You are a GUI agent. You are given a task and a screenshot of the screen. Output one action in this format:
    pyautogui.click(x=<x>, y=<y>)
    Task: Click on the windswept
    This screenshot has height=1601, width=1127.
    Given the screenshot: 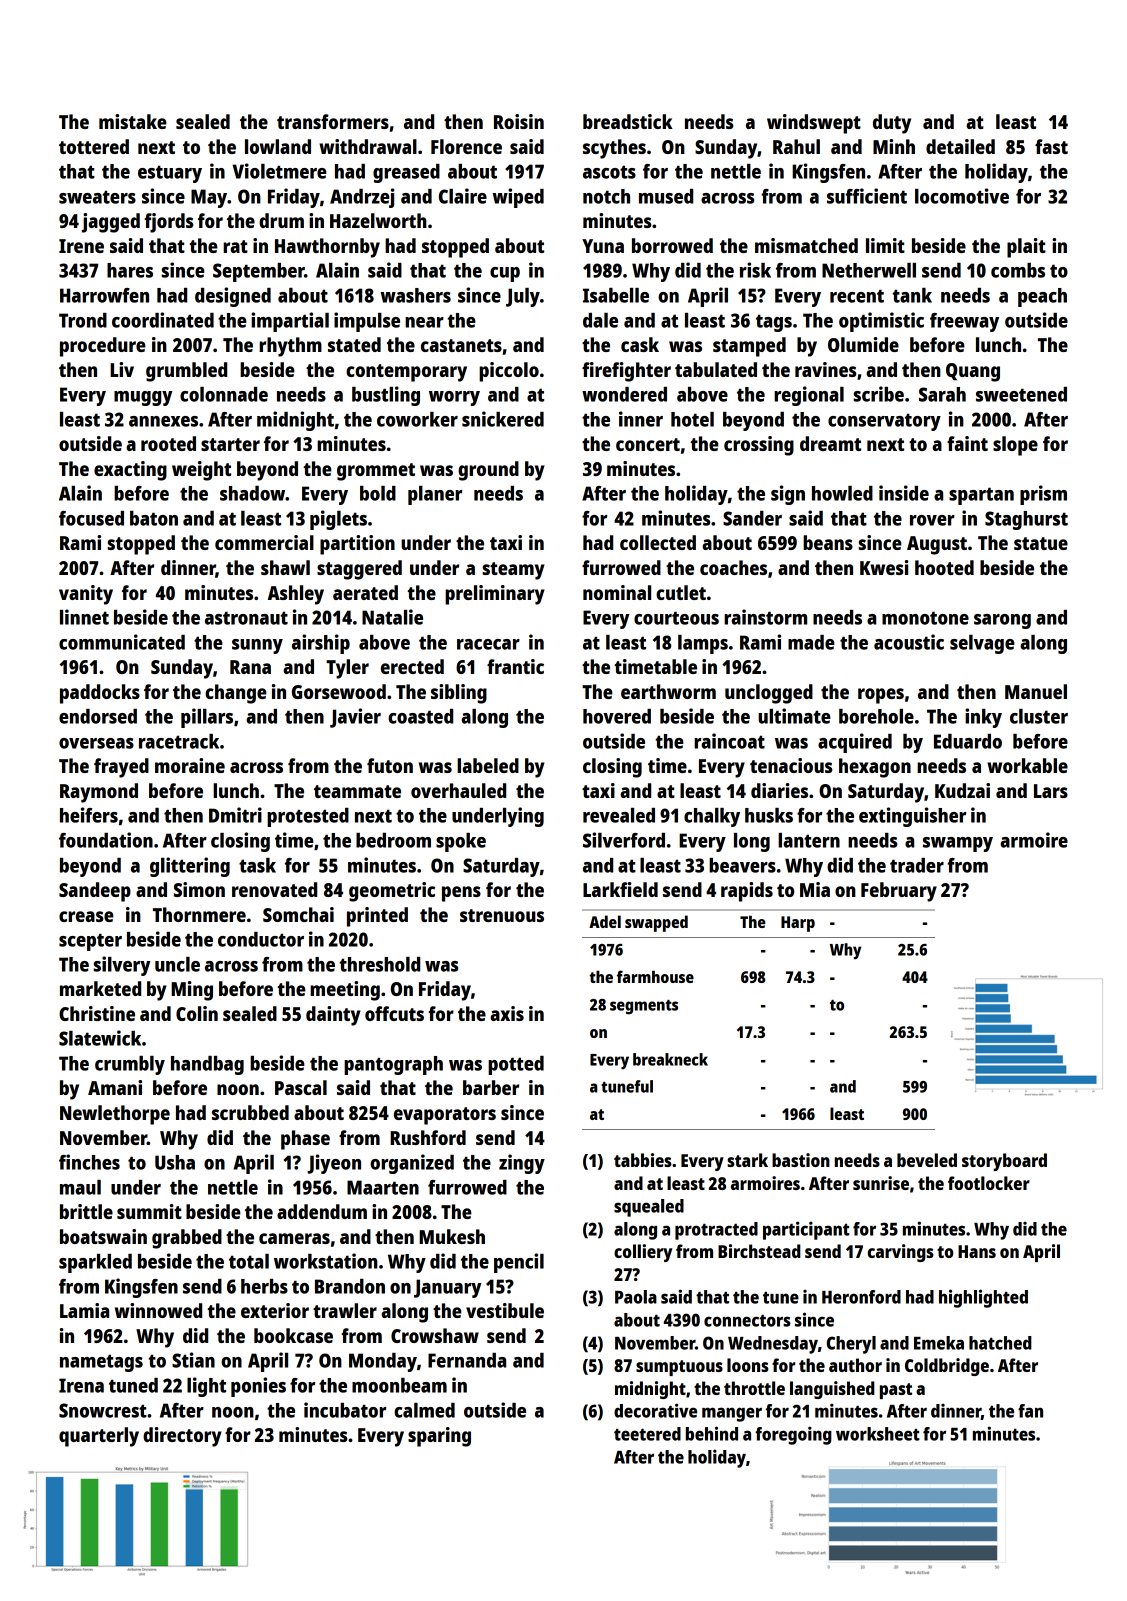 What is the action you would take?
    pyautogui.click(x=814, y=124)
